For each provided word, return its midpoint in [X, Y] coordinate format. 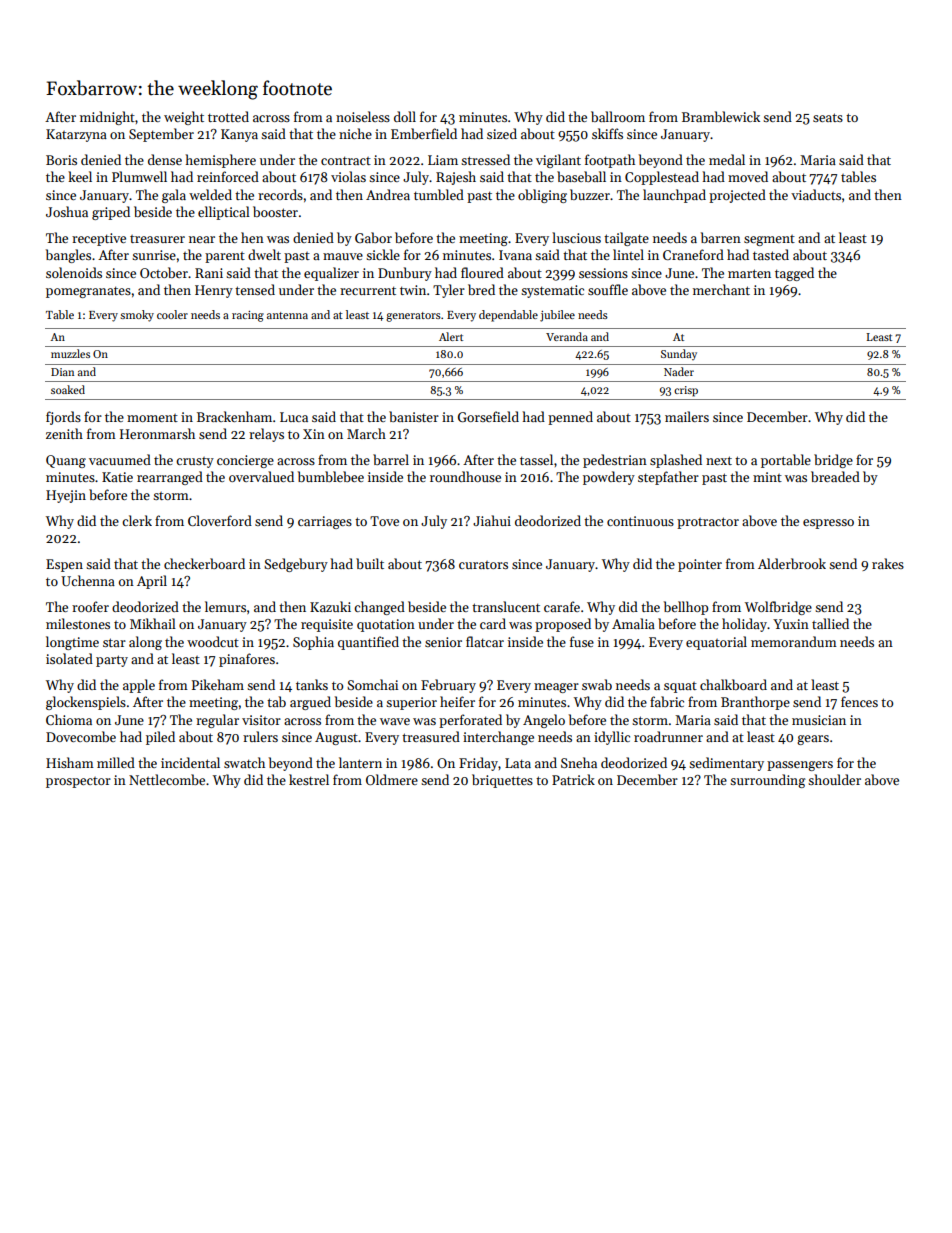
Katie [117, 477]
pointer [700, 565]
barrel [391, 459]
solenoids [74, 272]
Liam [443, 160]
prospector [78, 782]
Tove [384, 521]
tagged [794, 274]
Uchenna [88, 580]
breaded [835, 476]
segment [769, 240]
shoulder [834, 779]
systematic [552, 291]
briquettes [502, 781]
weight [184, 118]
